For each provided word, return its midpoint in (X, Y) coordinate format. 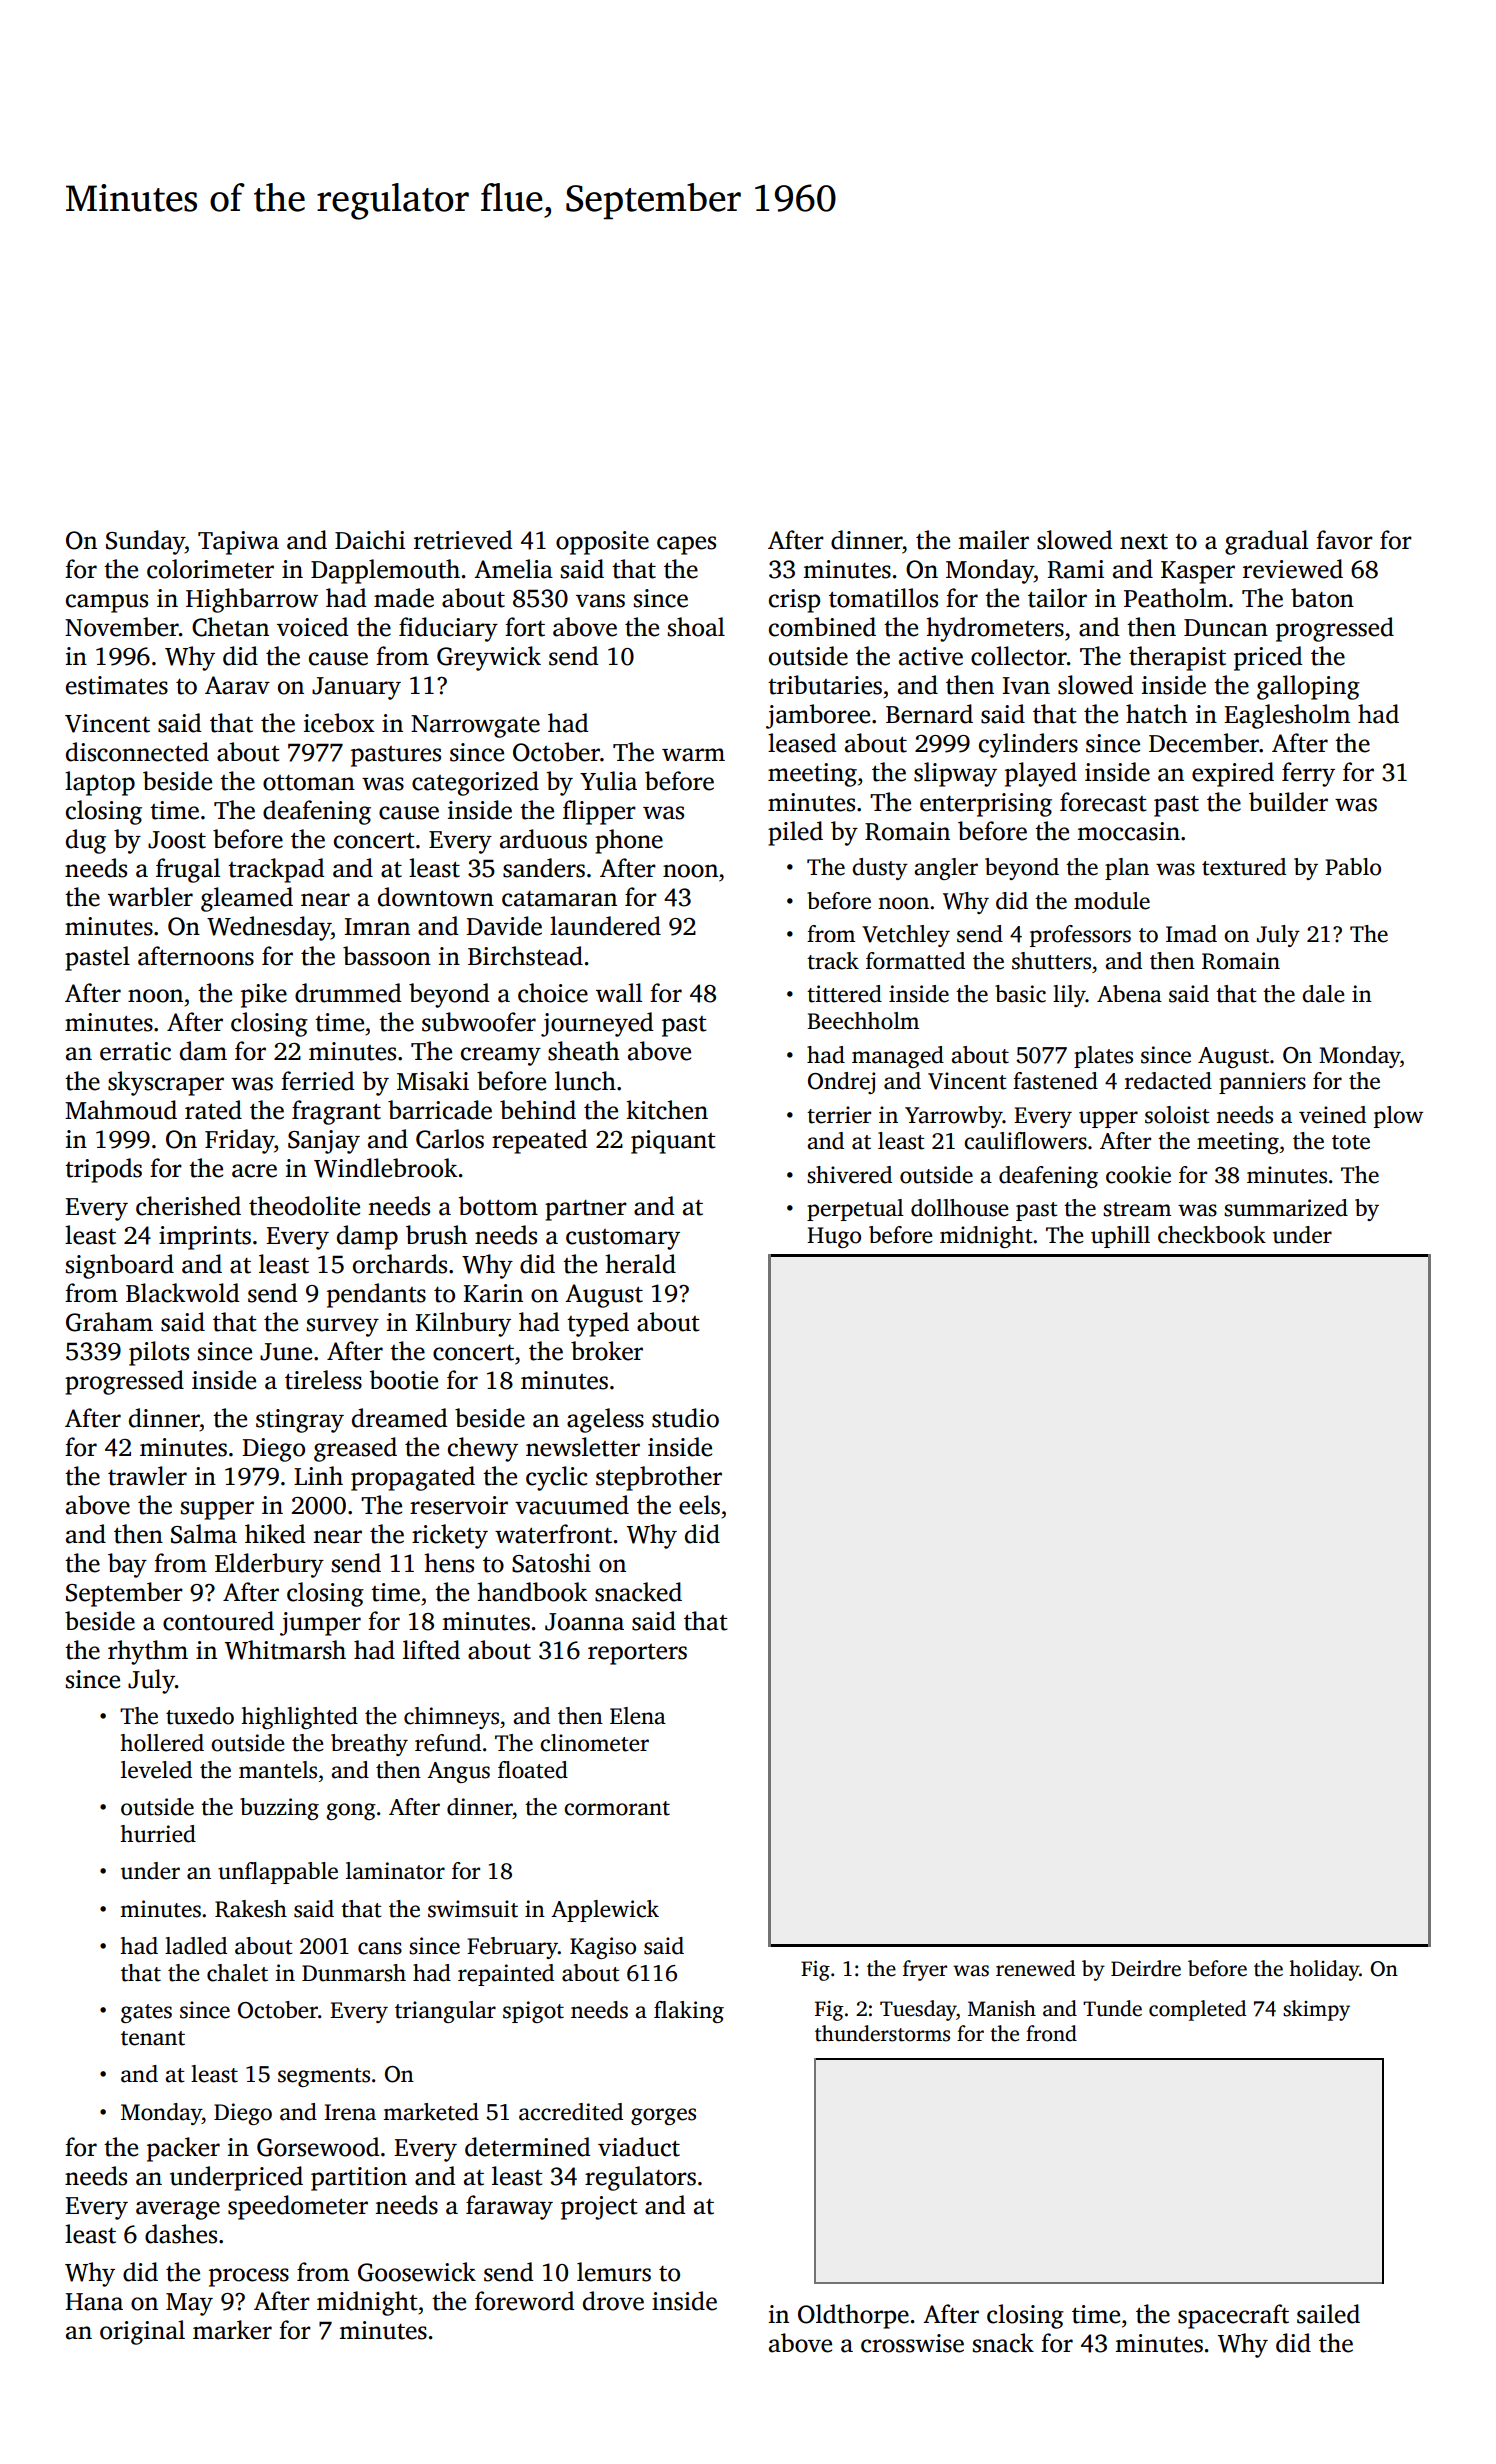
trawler (147, 1476)
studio (685, 1418)
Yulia (608, 781)
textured (1244, 867)
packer (183, 2149)
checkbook (1212, 1235)
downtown (436, 897)
